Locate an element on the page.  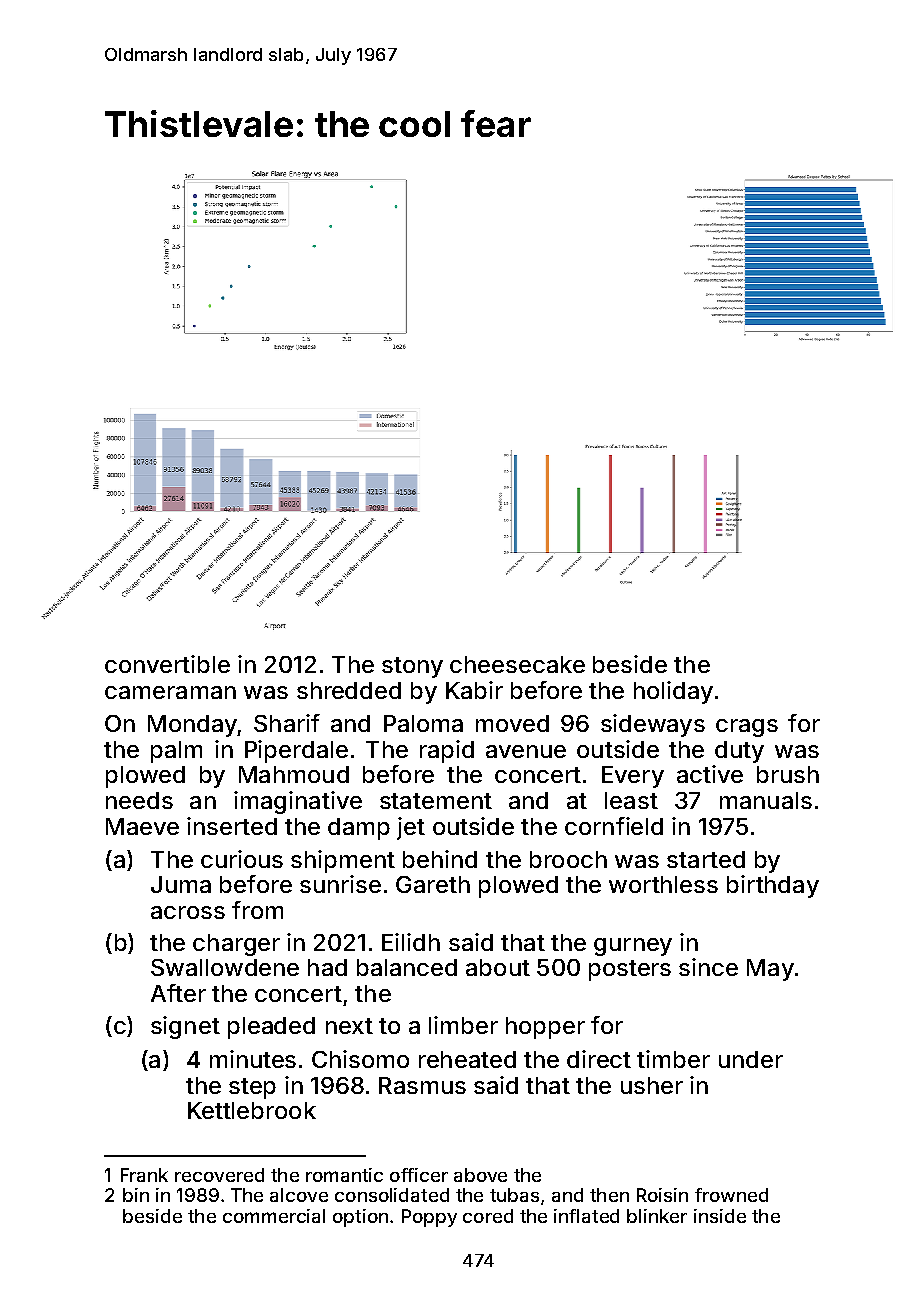
Rasmus is located at coordinates (422, 1085).
